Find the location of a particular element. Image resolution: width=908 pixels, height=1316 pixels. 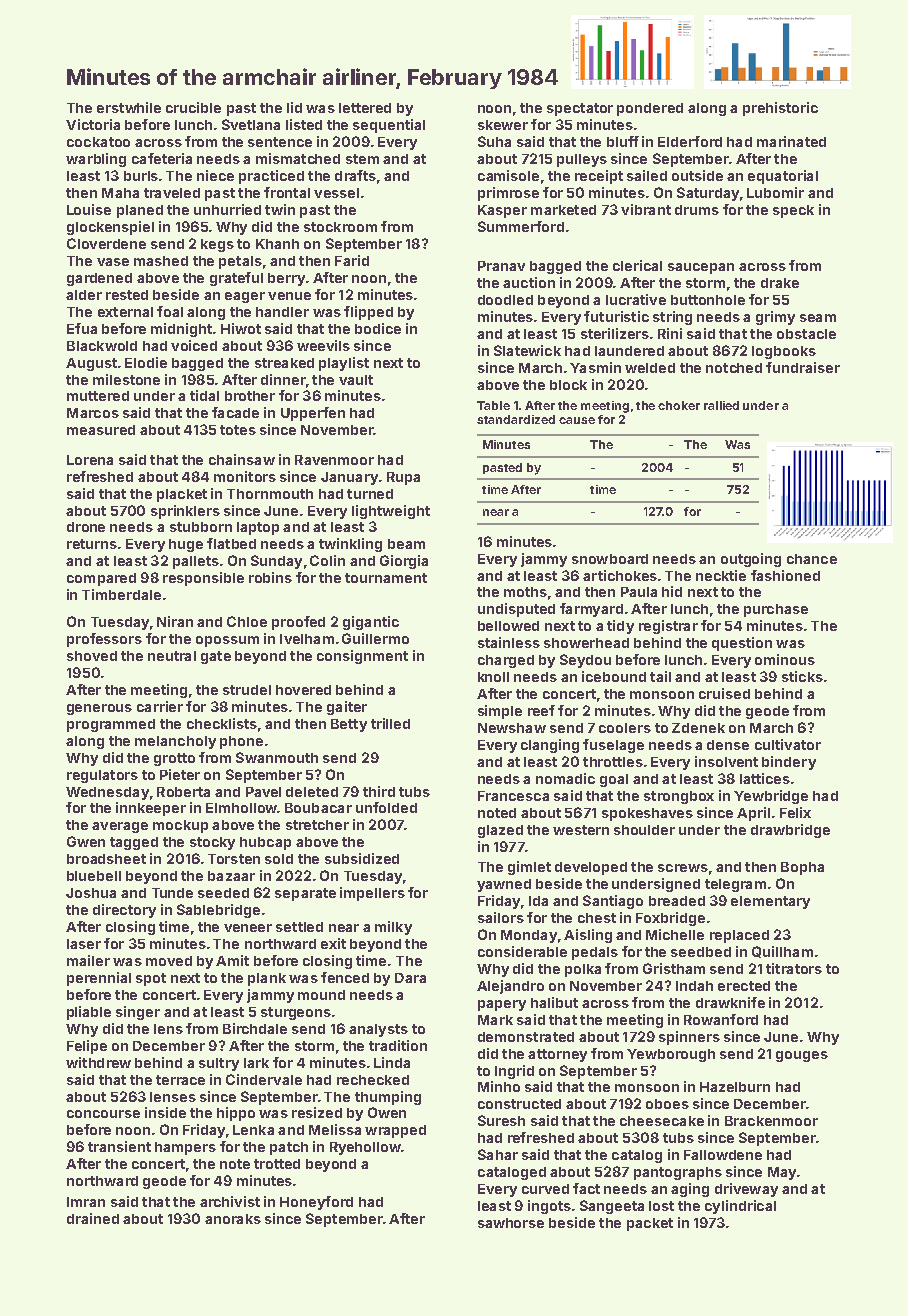

sawhorse is located at coordinates (511, 1223).
